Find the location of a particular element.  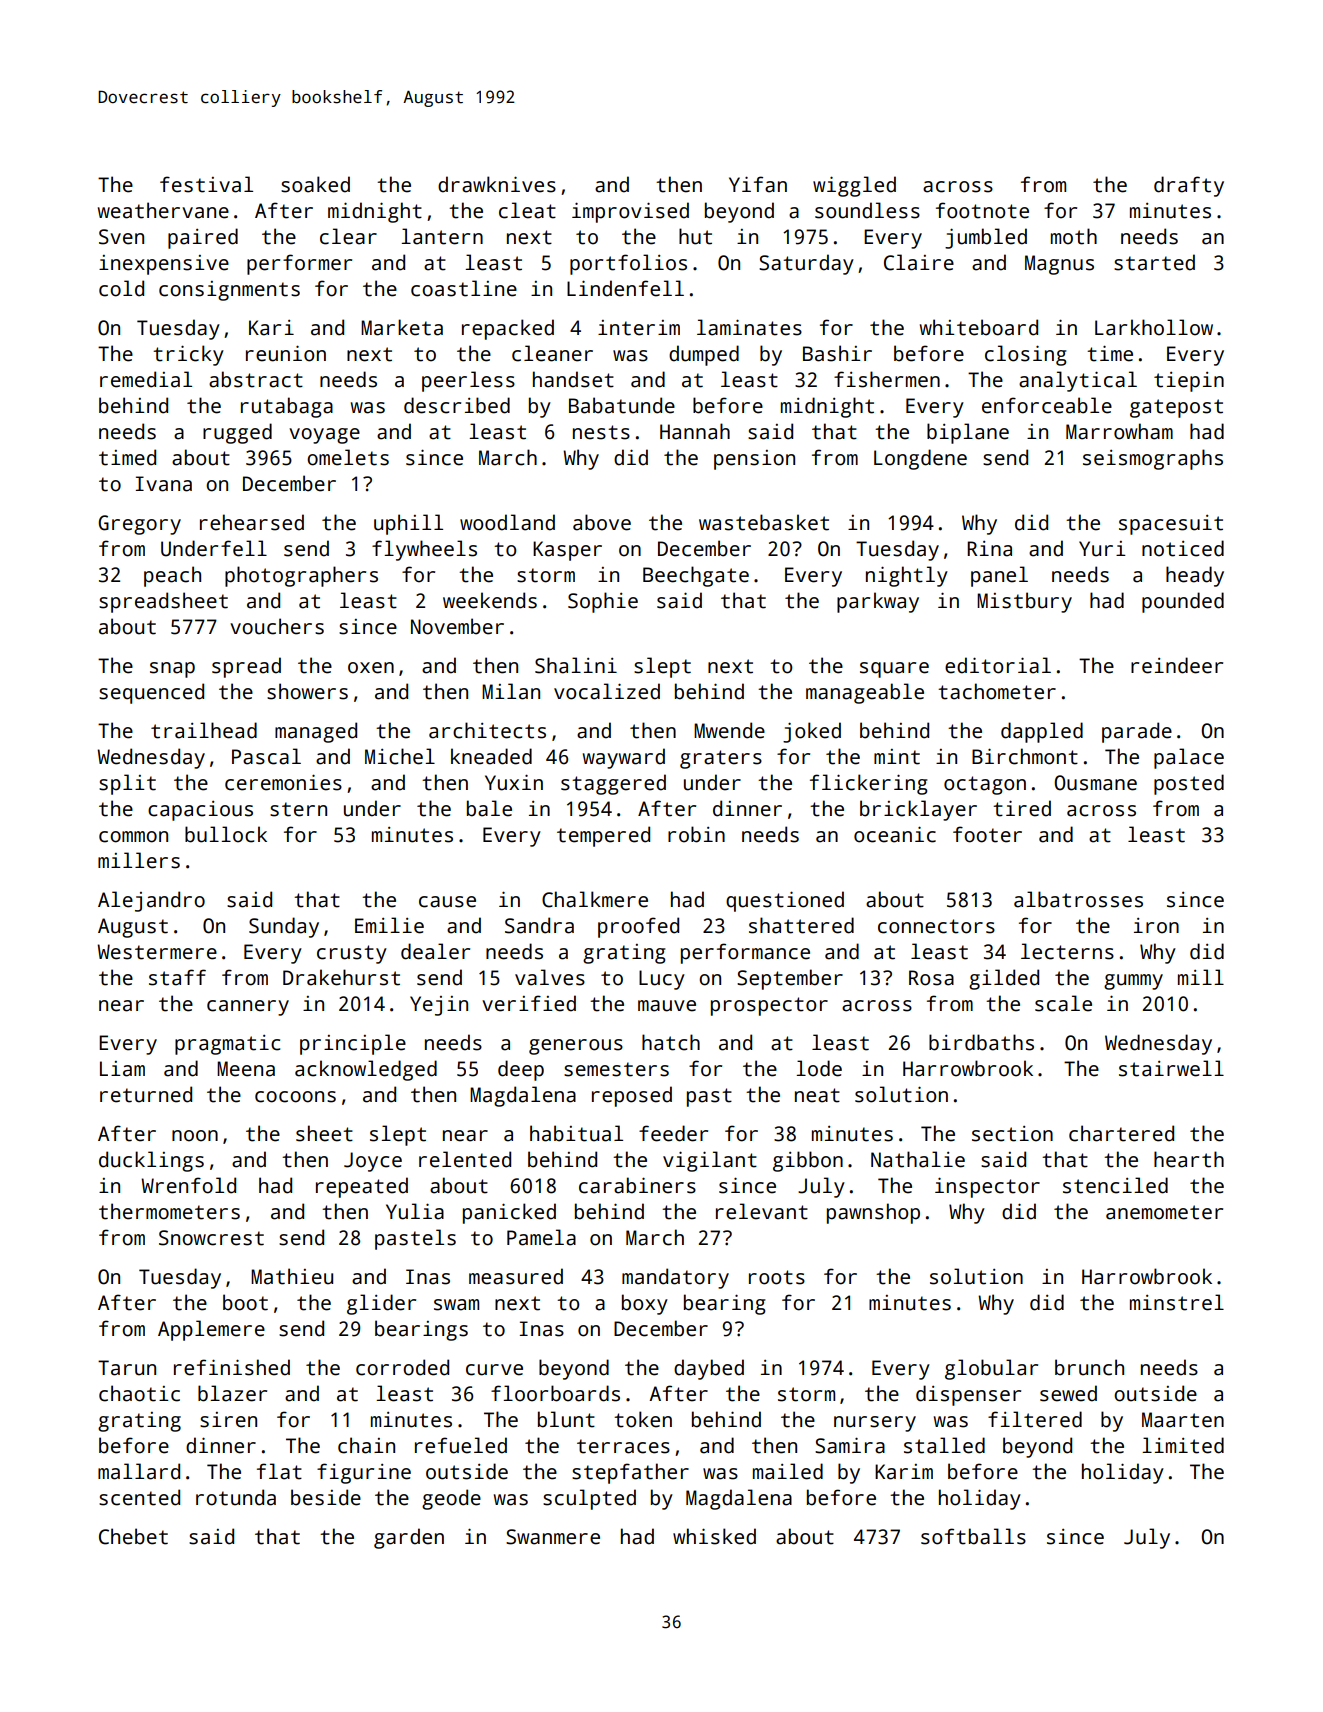

graters is located at coordinates (721, 759).
